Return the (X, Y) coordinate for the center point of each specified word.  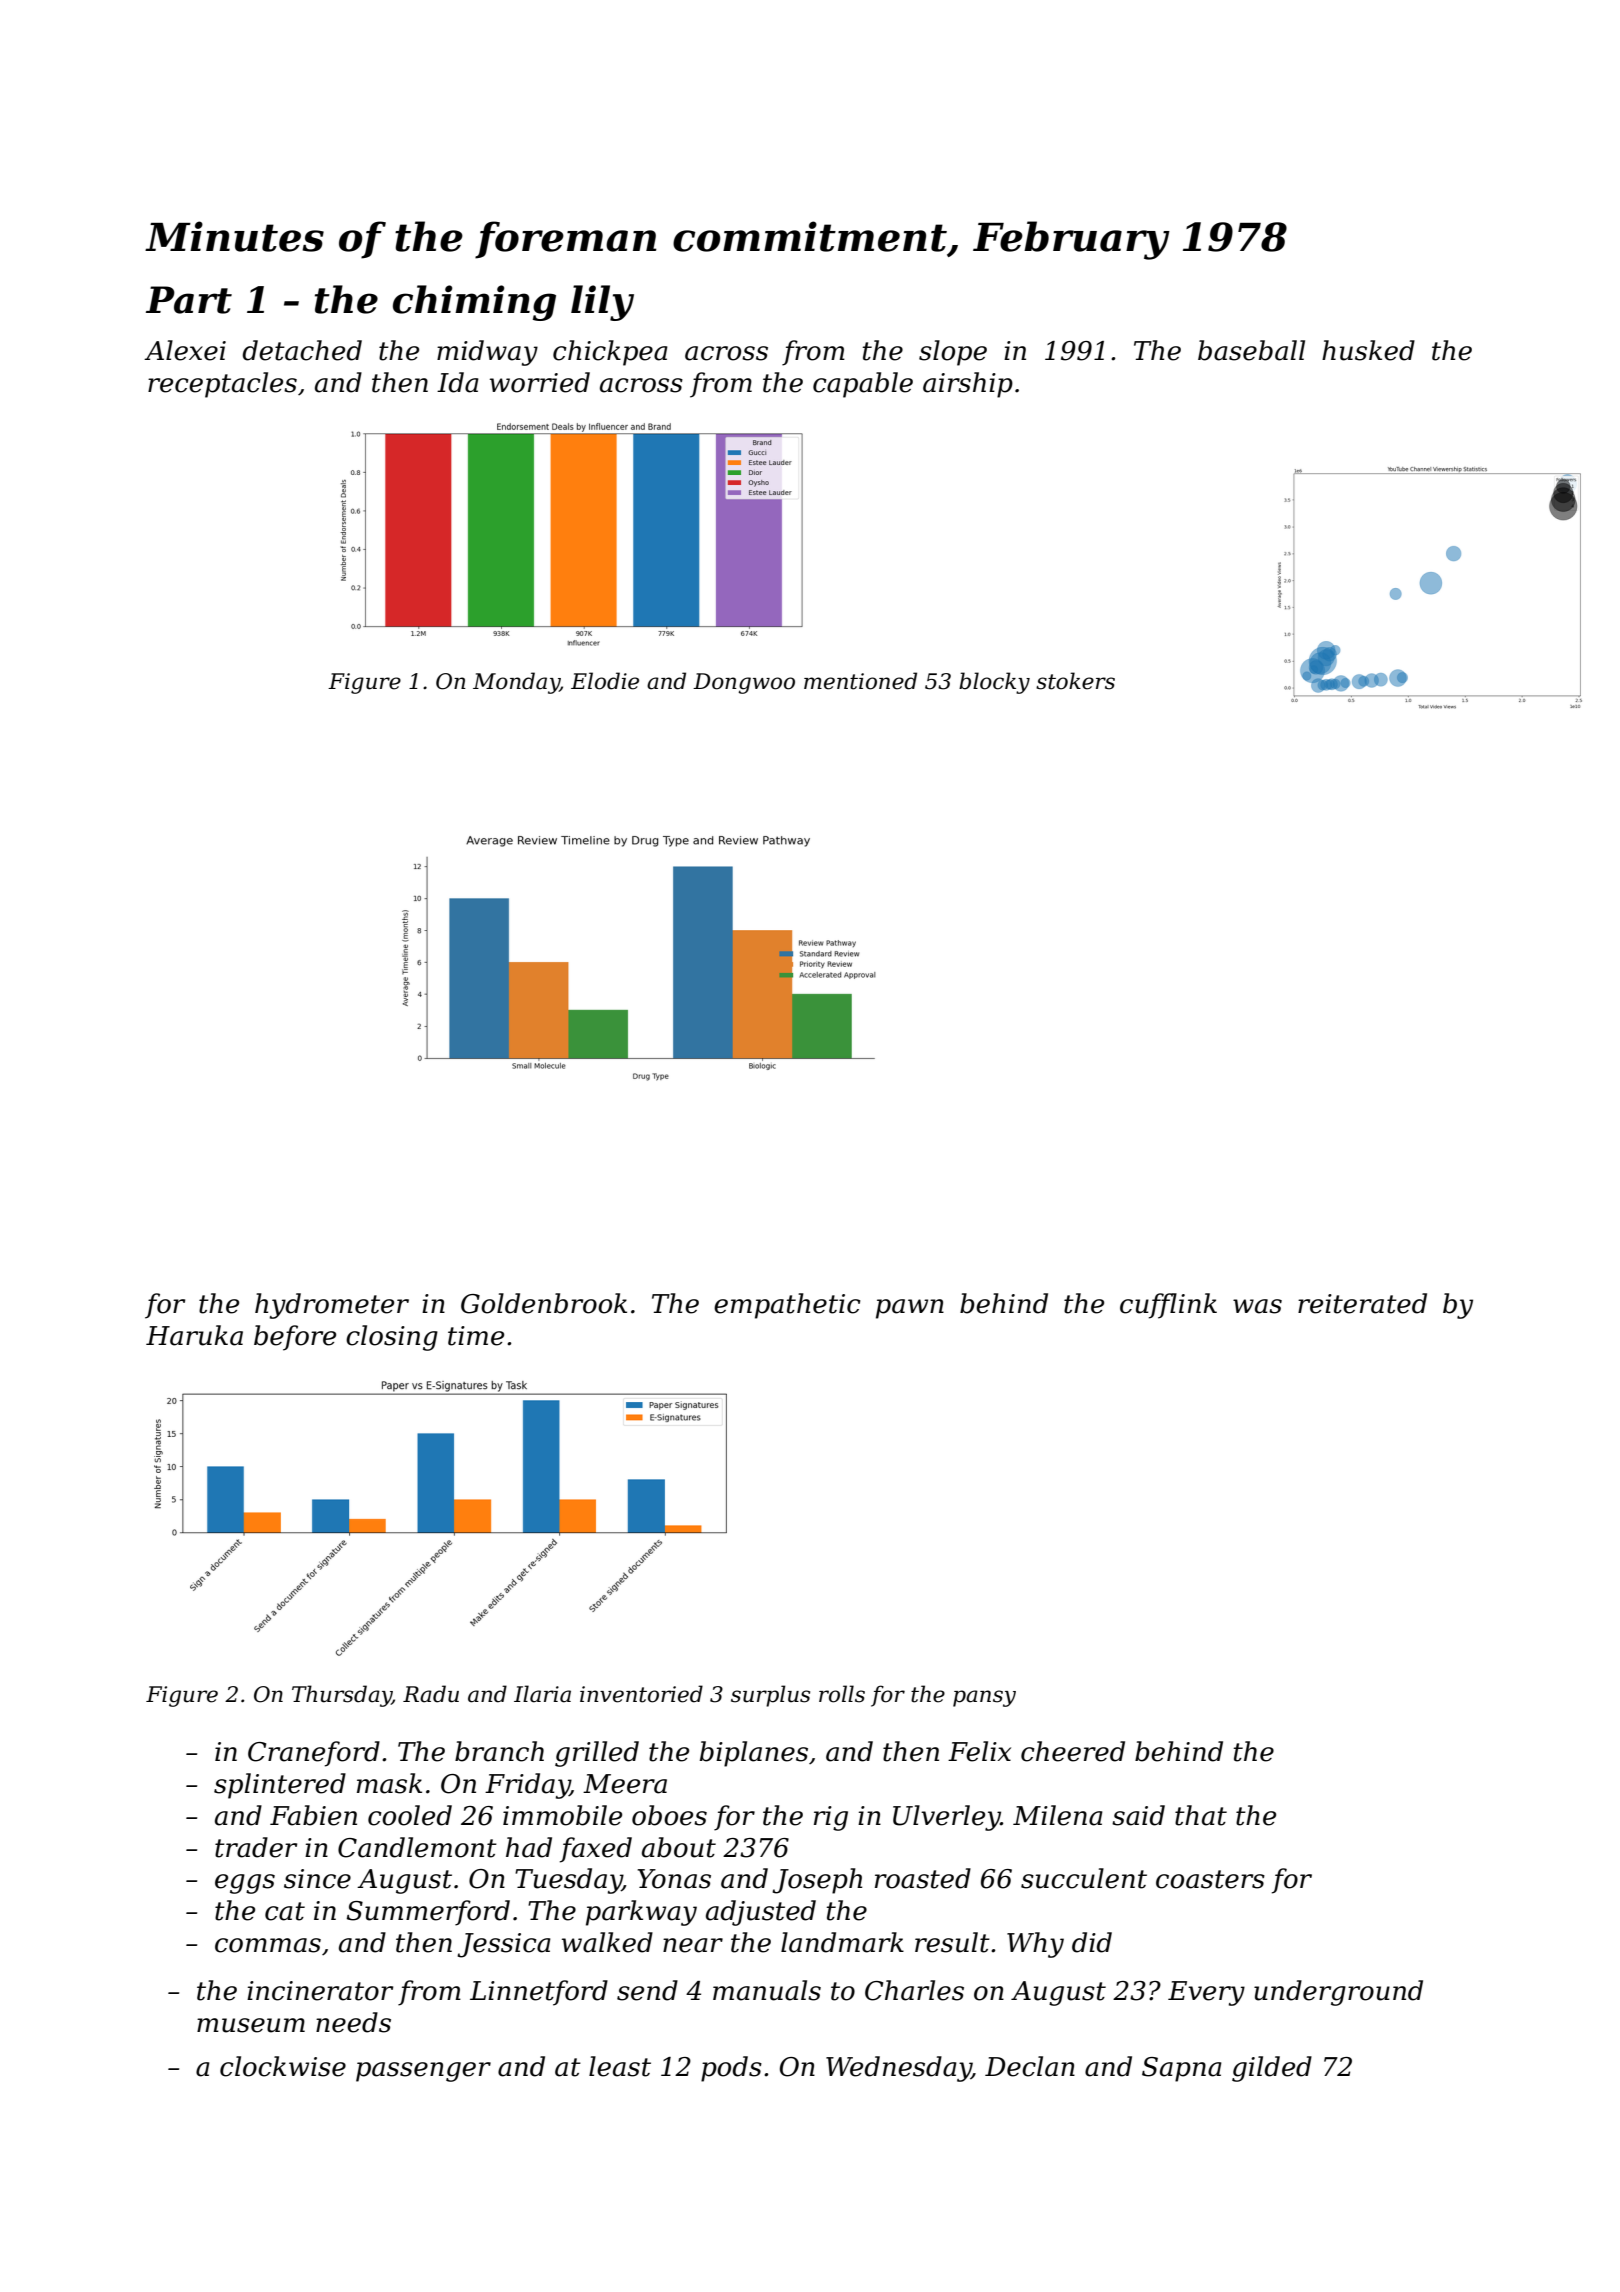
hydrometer (332, 1306)
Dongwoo (744, 683)
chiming (474, 303)
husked (1368, 350)
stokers (1075, 681)
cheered (1073, 1751)
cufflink (1168, 1306)
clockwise (283, 2066)
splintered (280, 1786)
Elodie (605, 681)
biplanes (754, 1754)
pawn (910, 1309)
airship (968, 385)
